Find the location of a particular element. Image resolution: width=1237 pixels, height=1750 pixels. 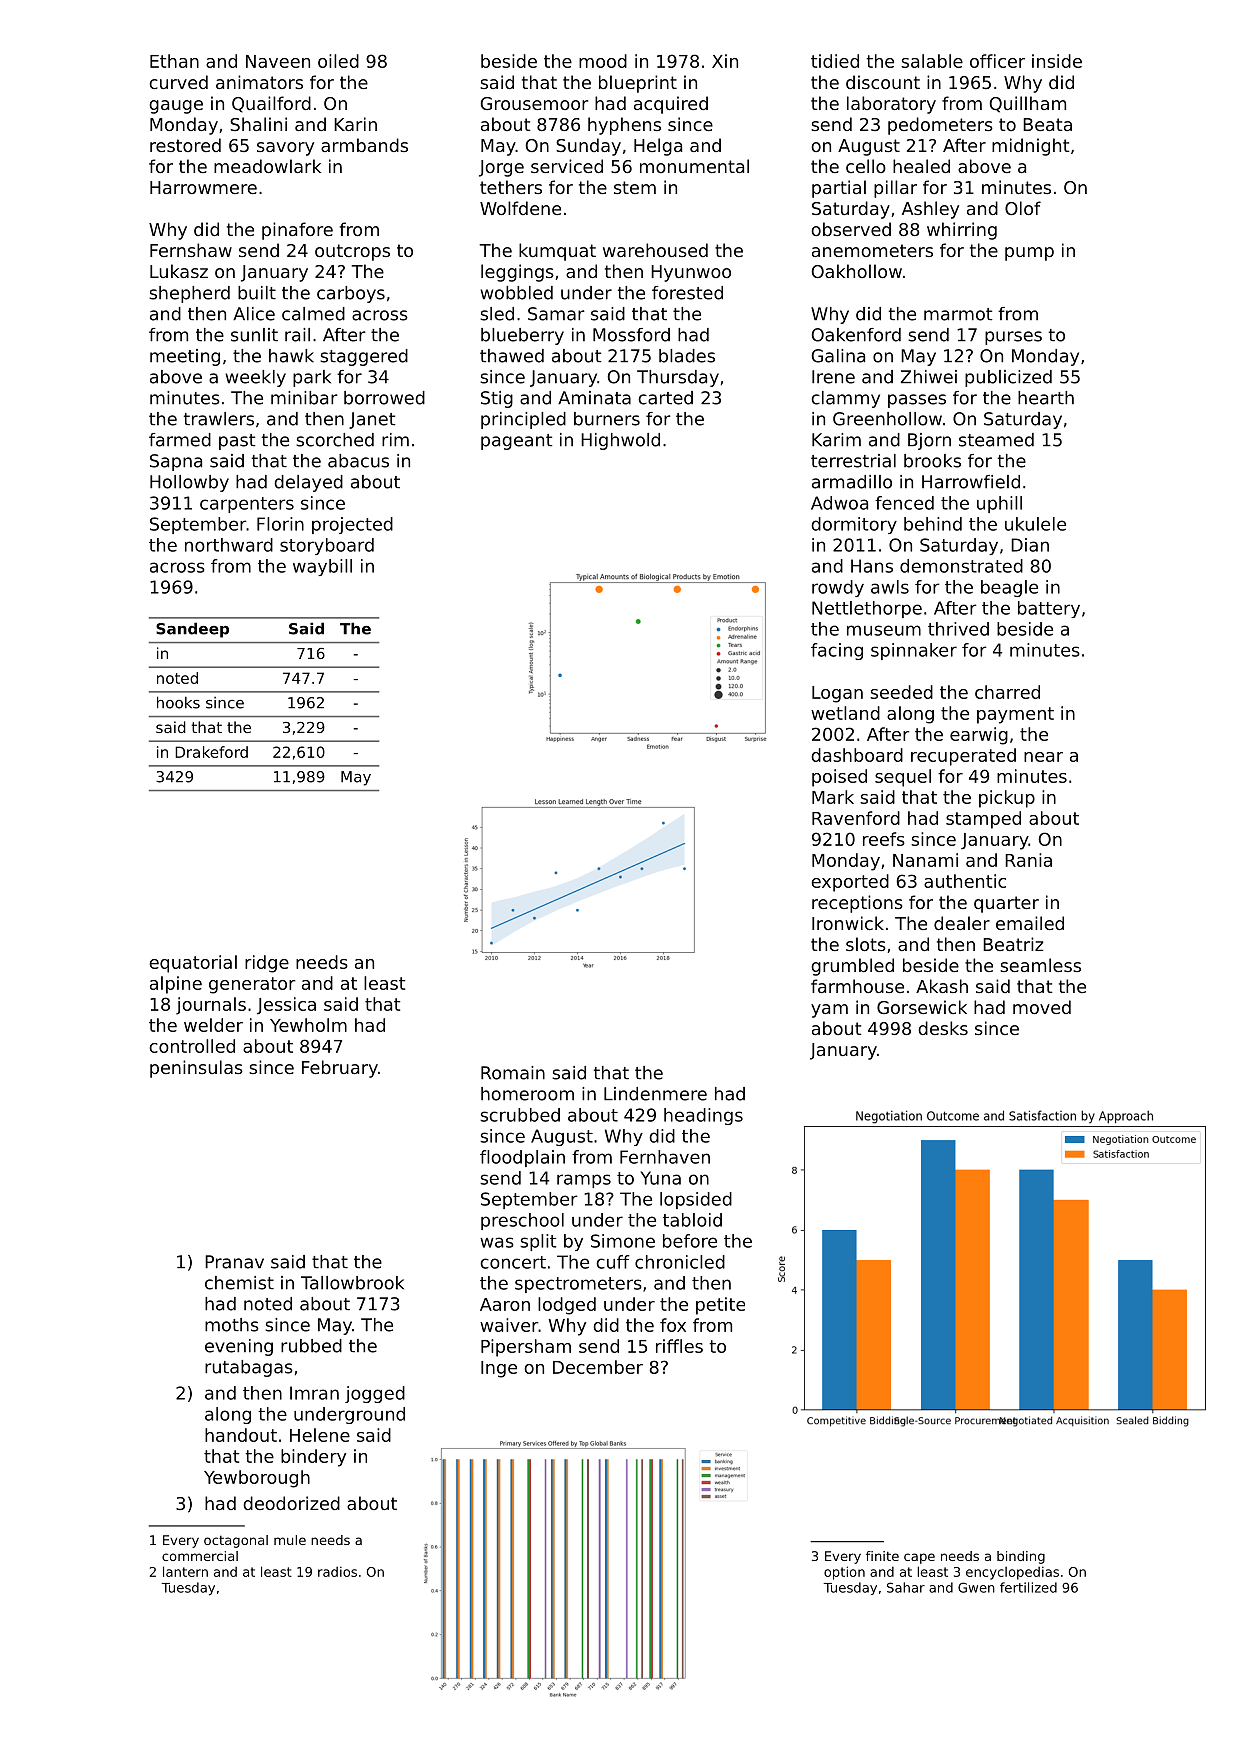

chronicled is located at coordinates (680, 1262).
